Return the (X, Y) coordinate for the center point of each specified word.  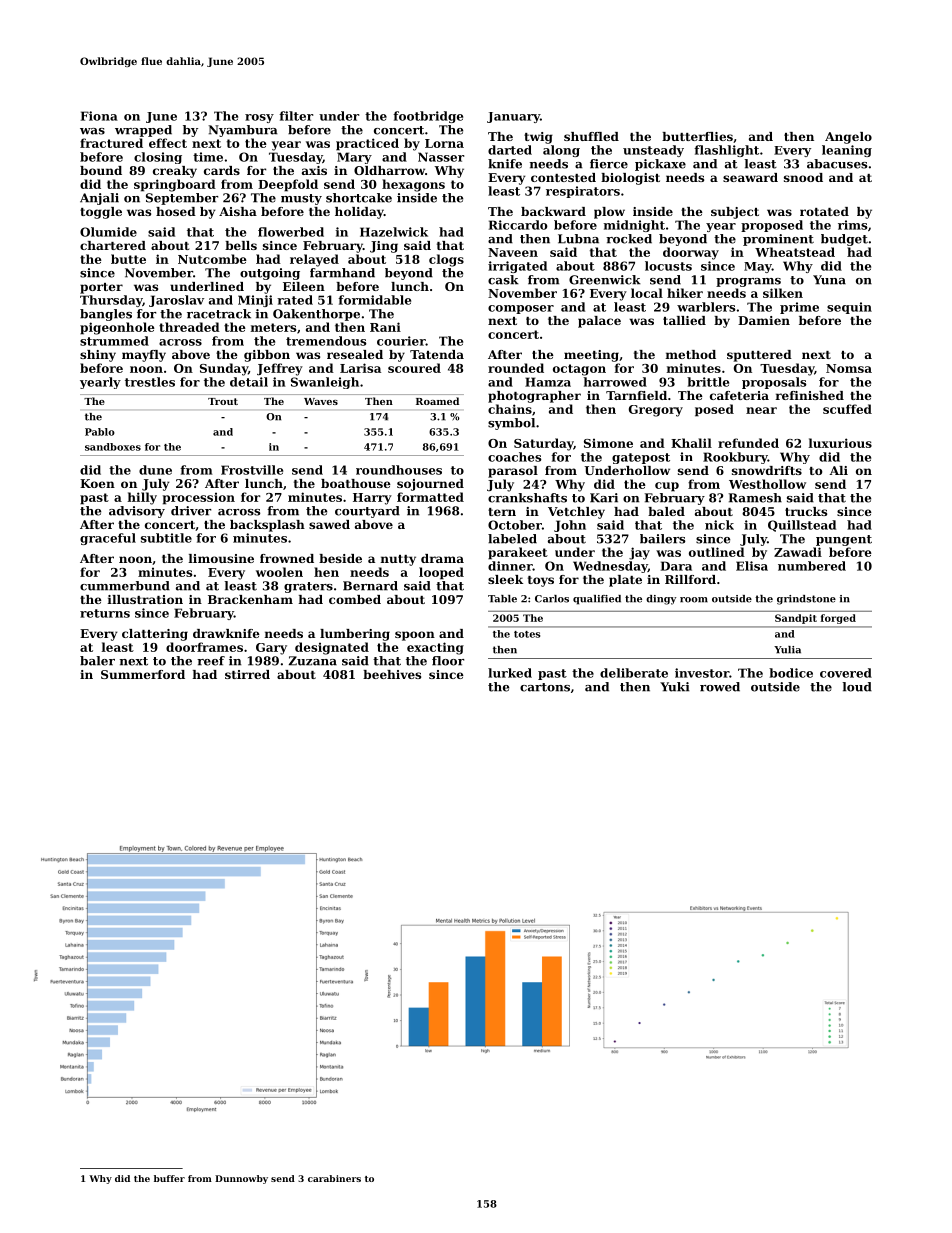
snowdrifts (767, 470)
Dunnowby (241, 1179)
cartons (545, 687)
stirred (247, 674)
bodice (791, 673)
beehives (392, 674)
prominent (778, 240)
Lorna (444, 143)
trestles (150, 382)
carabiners (334, 1178)
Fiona (99, 116)
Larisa (360, 368)
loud (857, 687)
